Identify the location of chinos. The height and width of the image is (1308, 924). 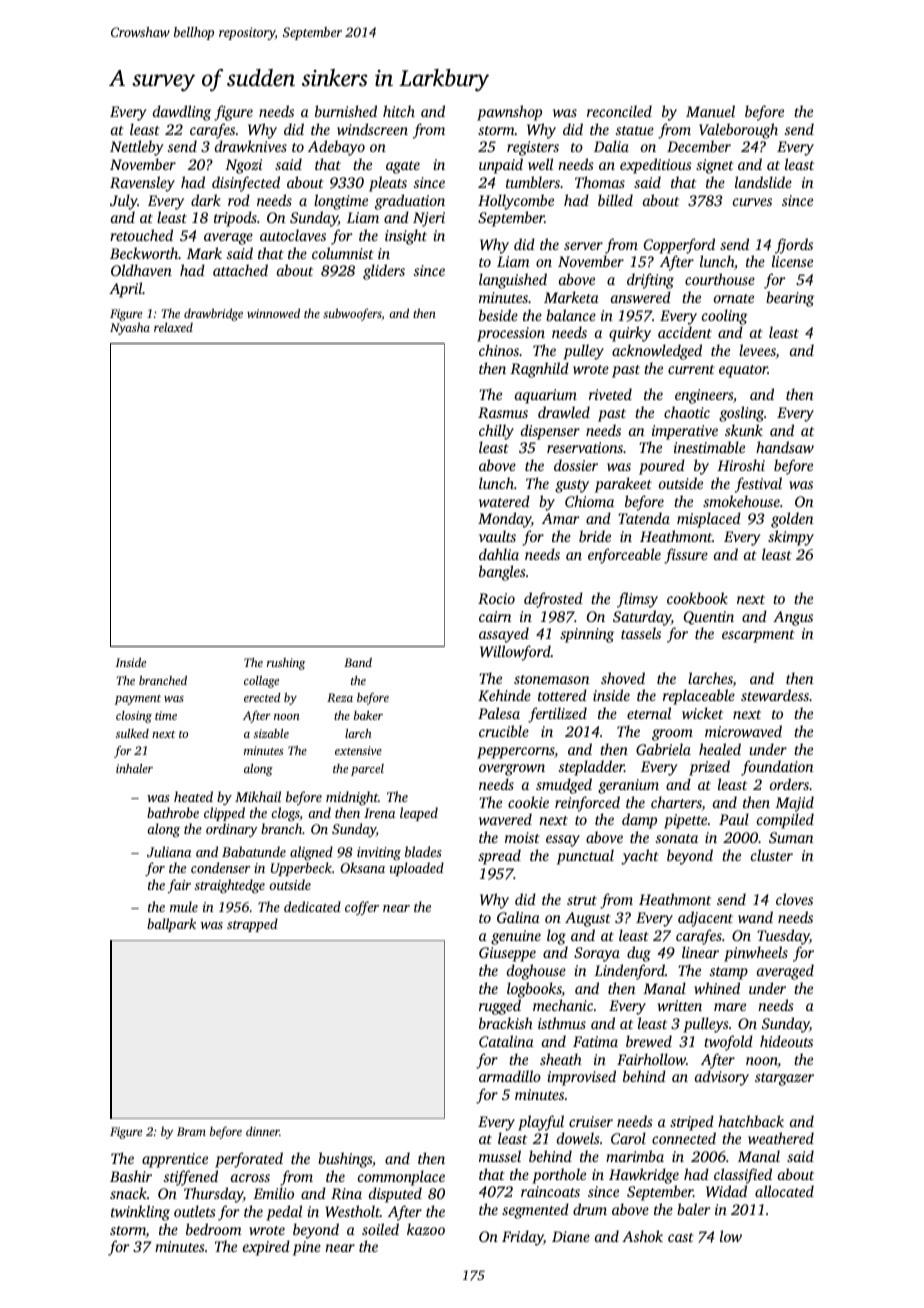
(499, 350).
